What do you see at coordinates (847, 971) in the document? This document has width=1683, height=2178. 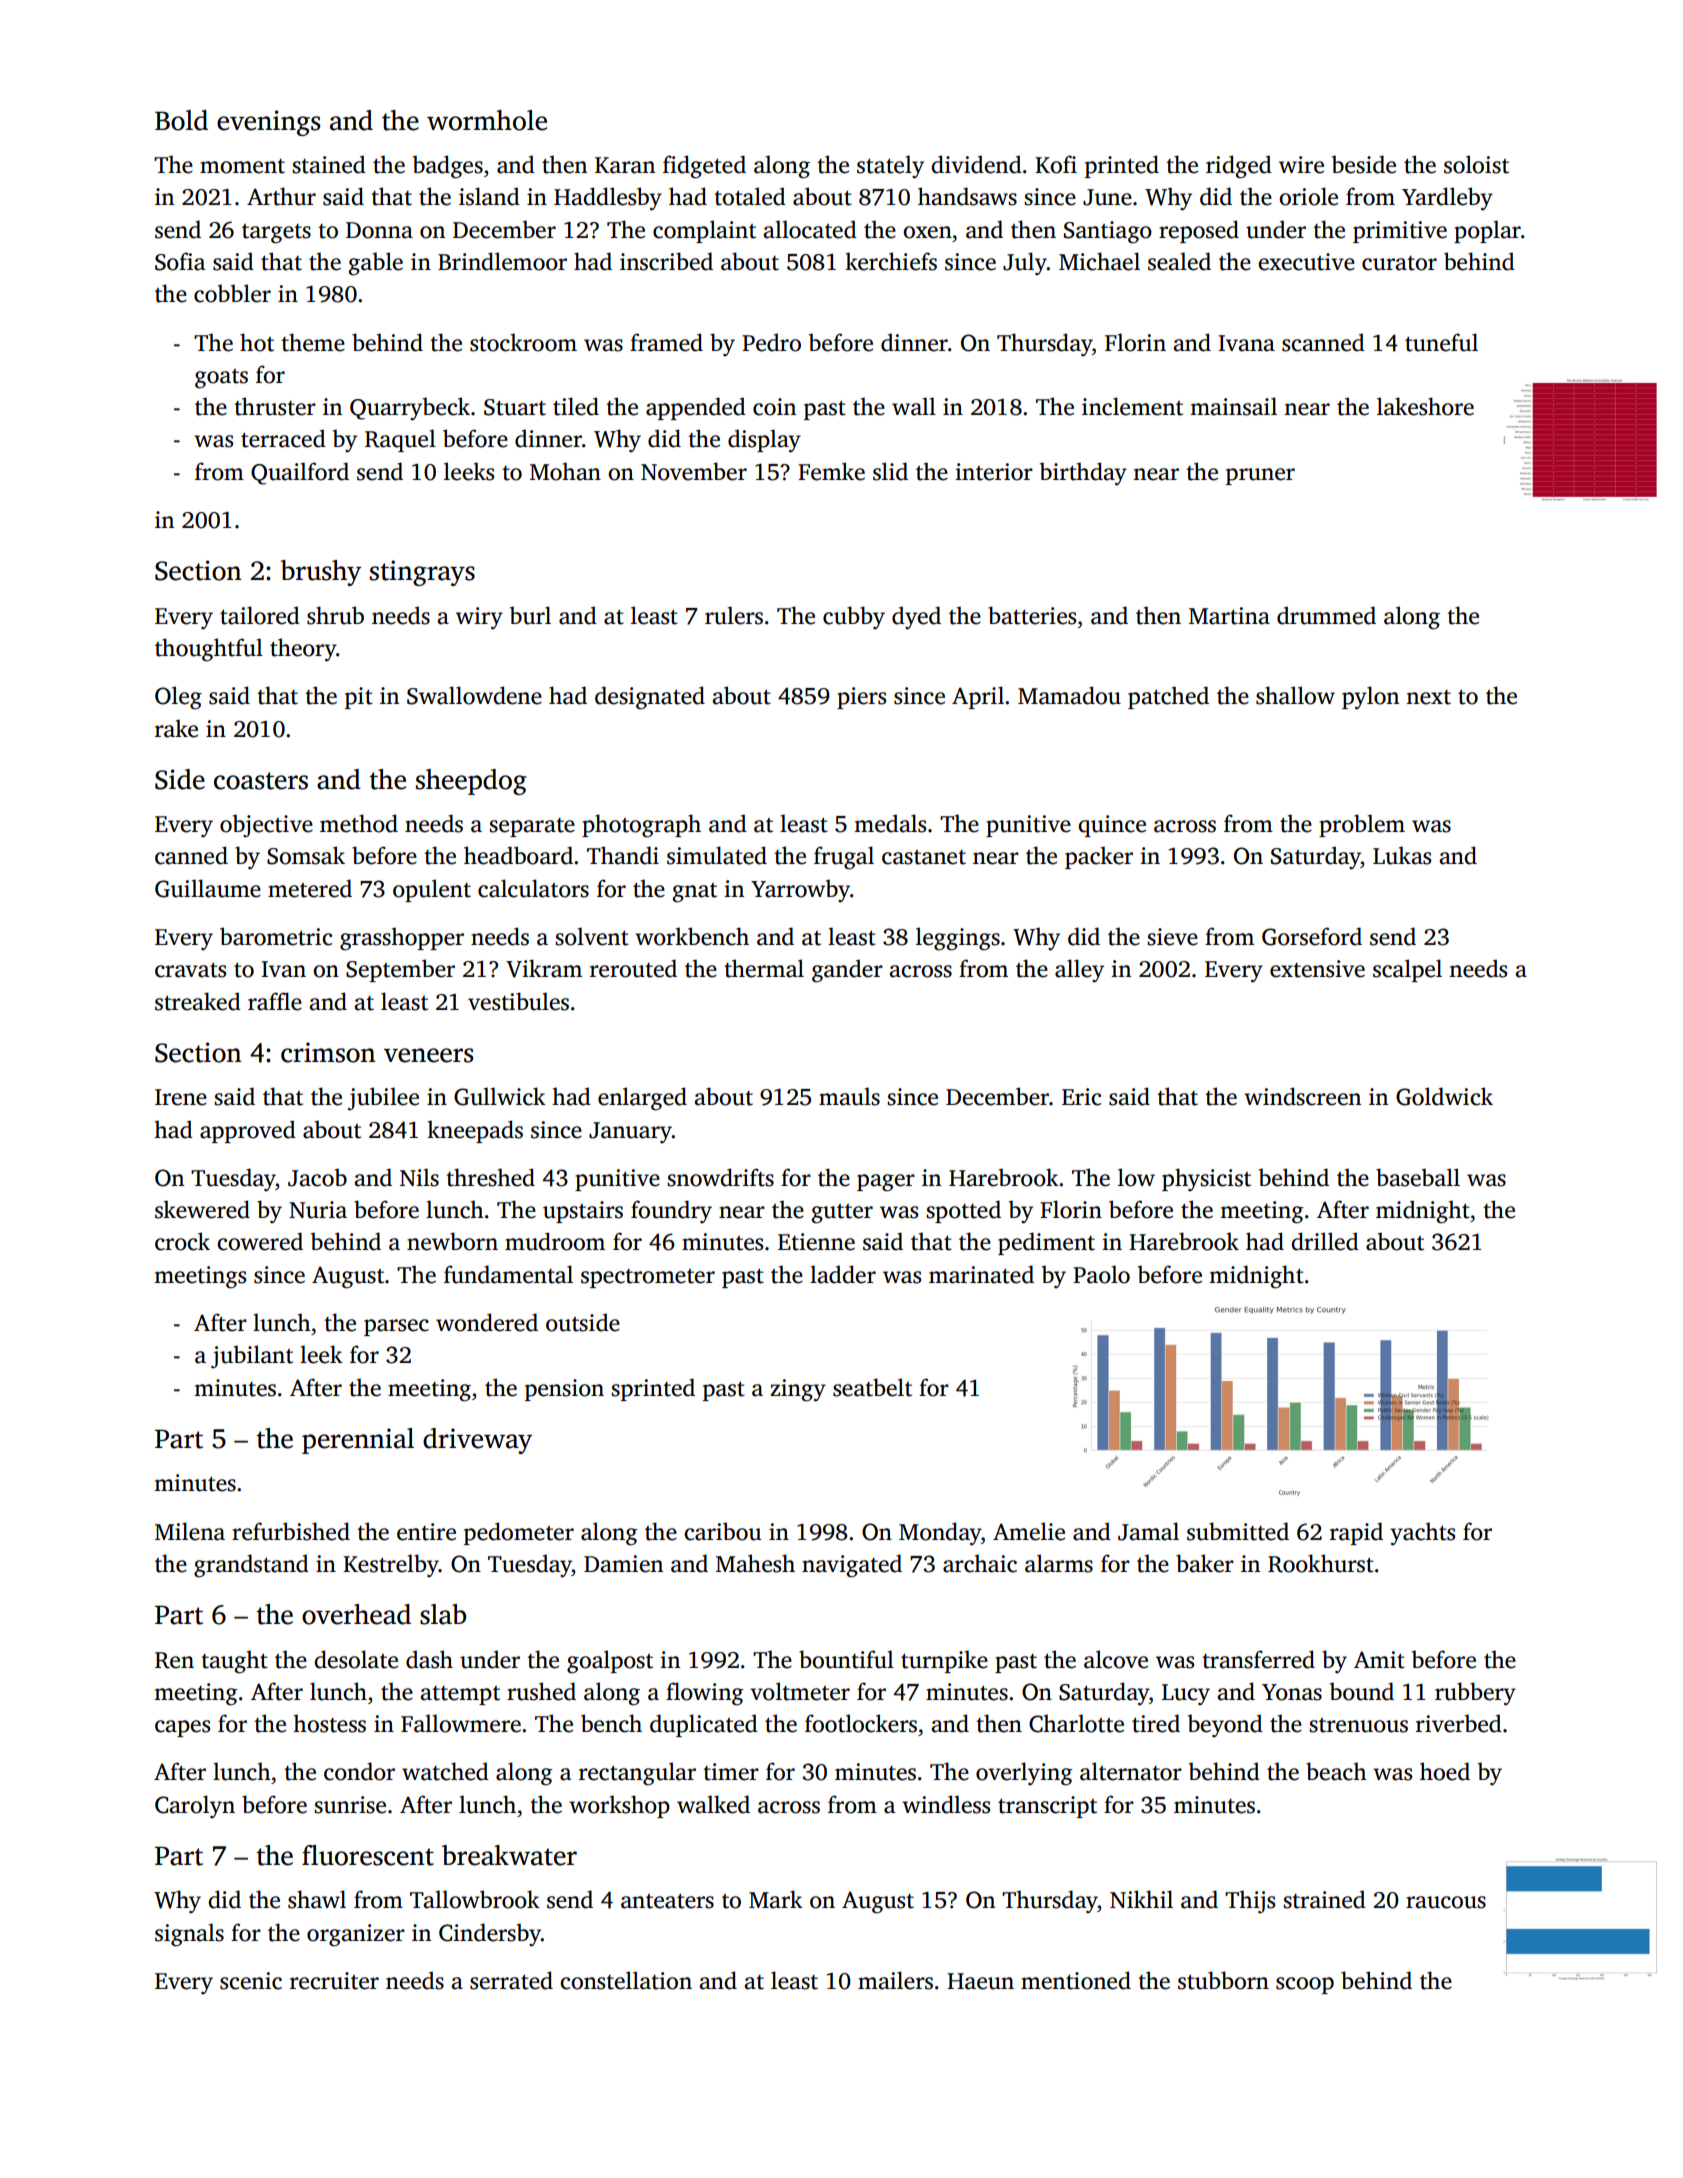 I see `gander` at bounding box center [847, 971].
